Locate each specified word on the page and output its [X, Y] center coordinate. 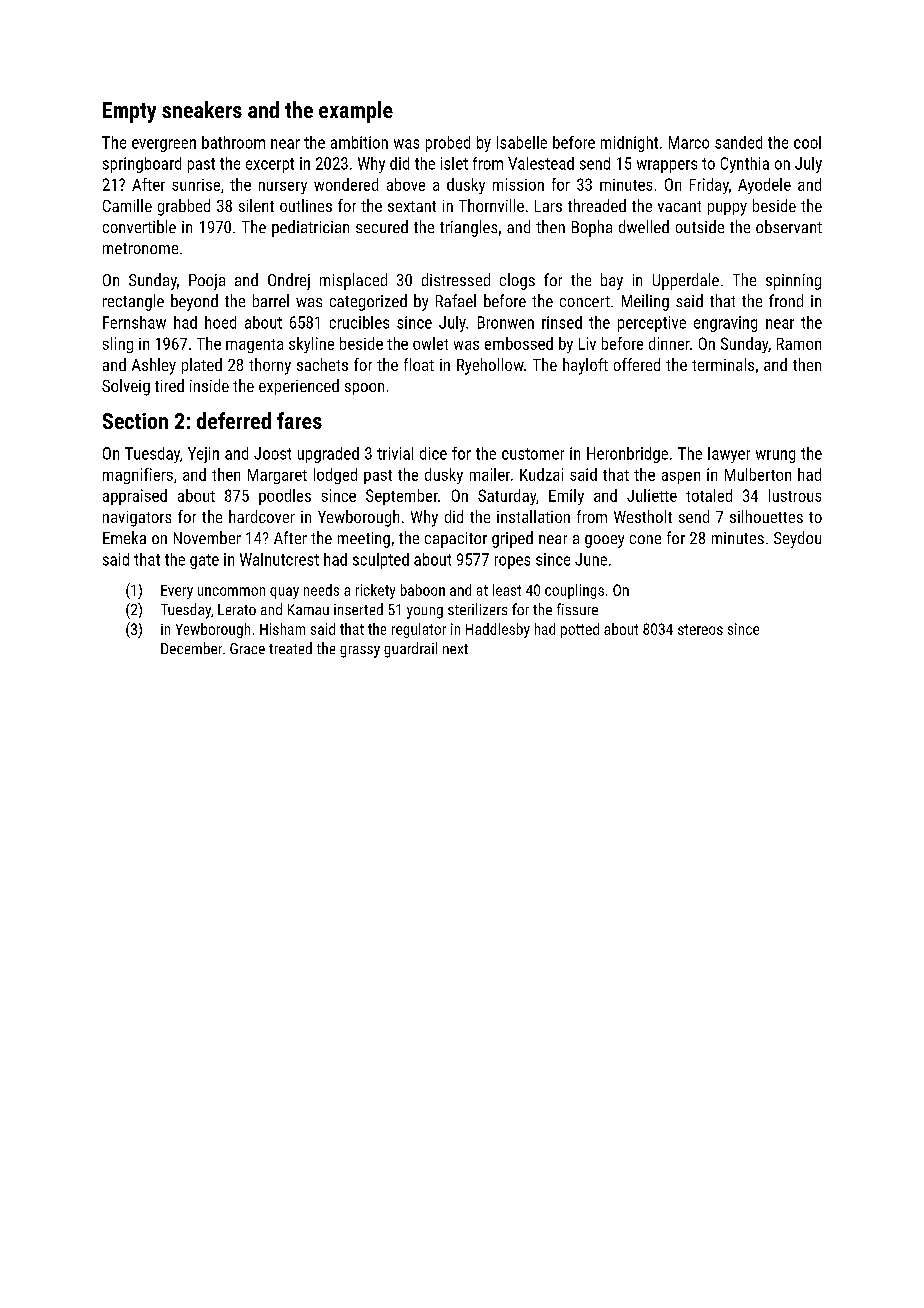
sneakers [202, 109]
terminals [723, 364]
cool [807, 142]
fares [299, 420]
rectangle [133, 302]
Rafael [456, 300]
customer [533, 454]
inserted [358, 609]
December [191, 648]
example [356, 112]
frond [786, 300]
